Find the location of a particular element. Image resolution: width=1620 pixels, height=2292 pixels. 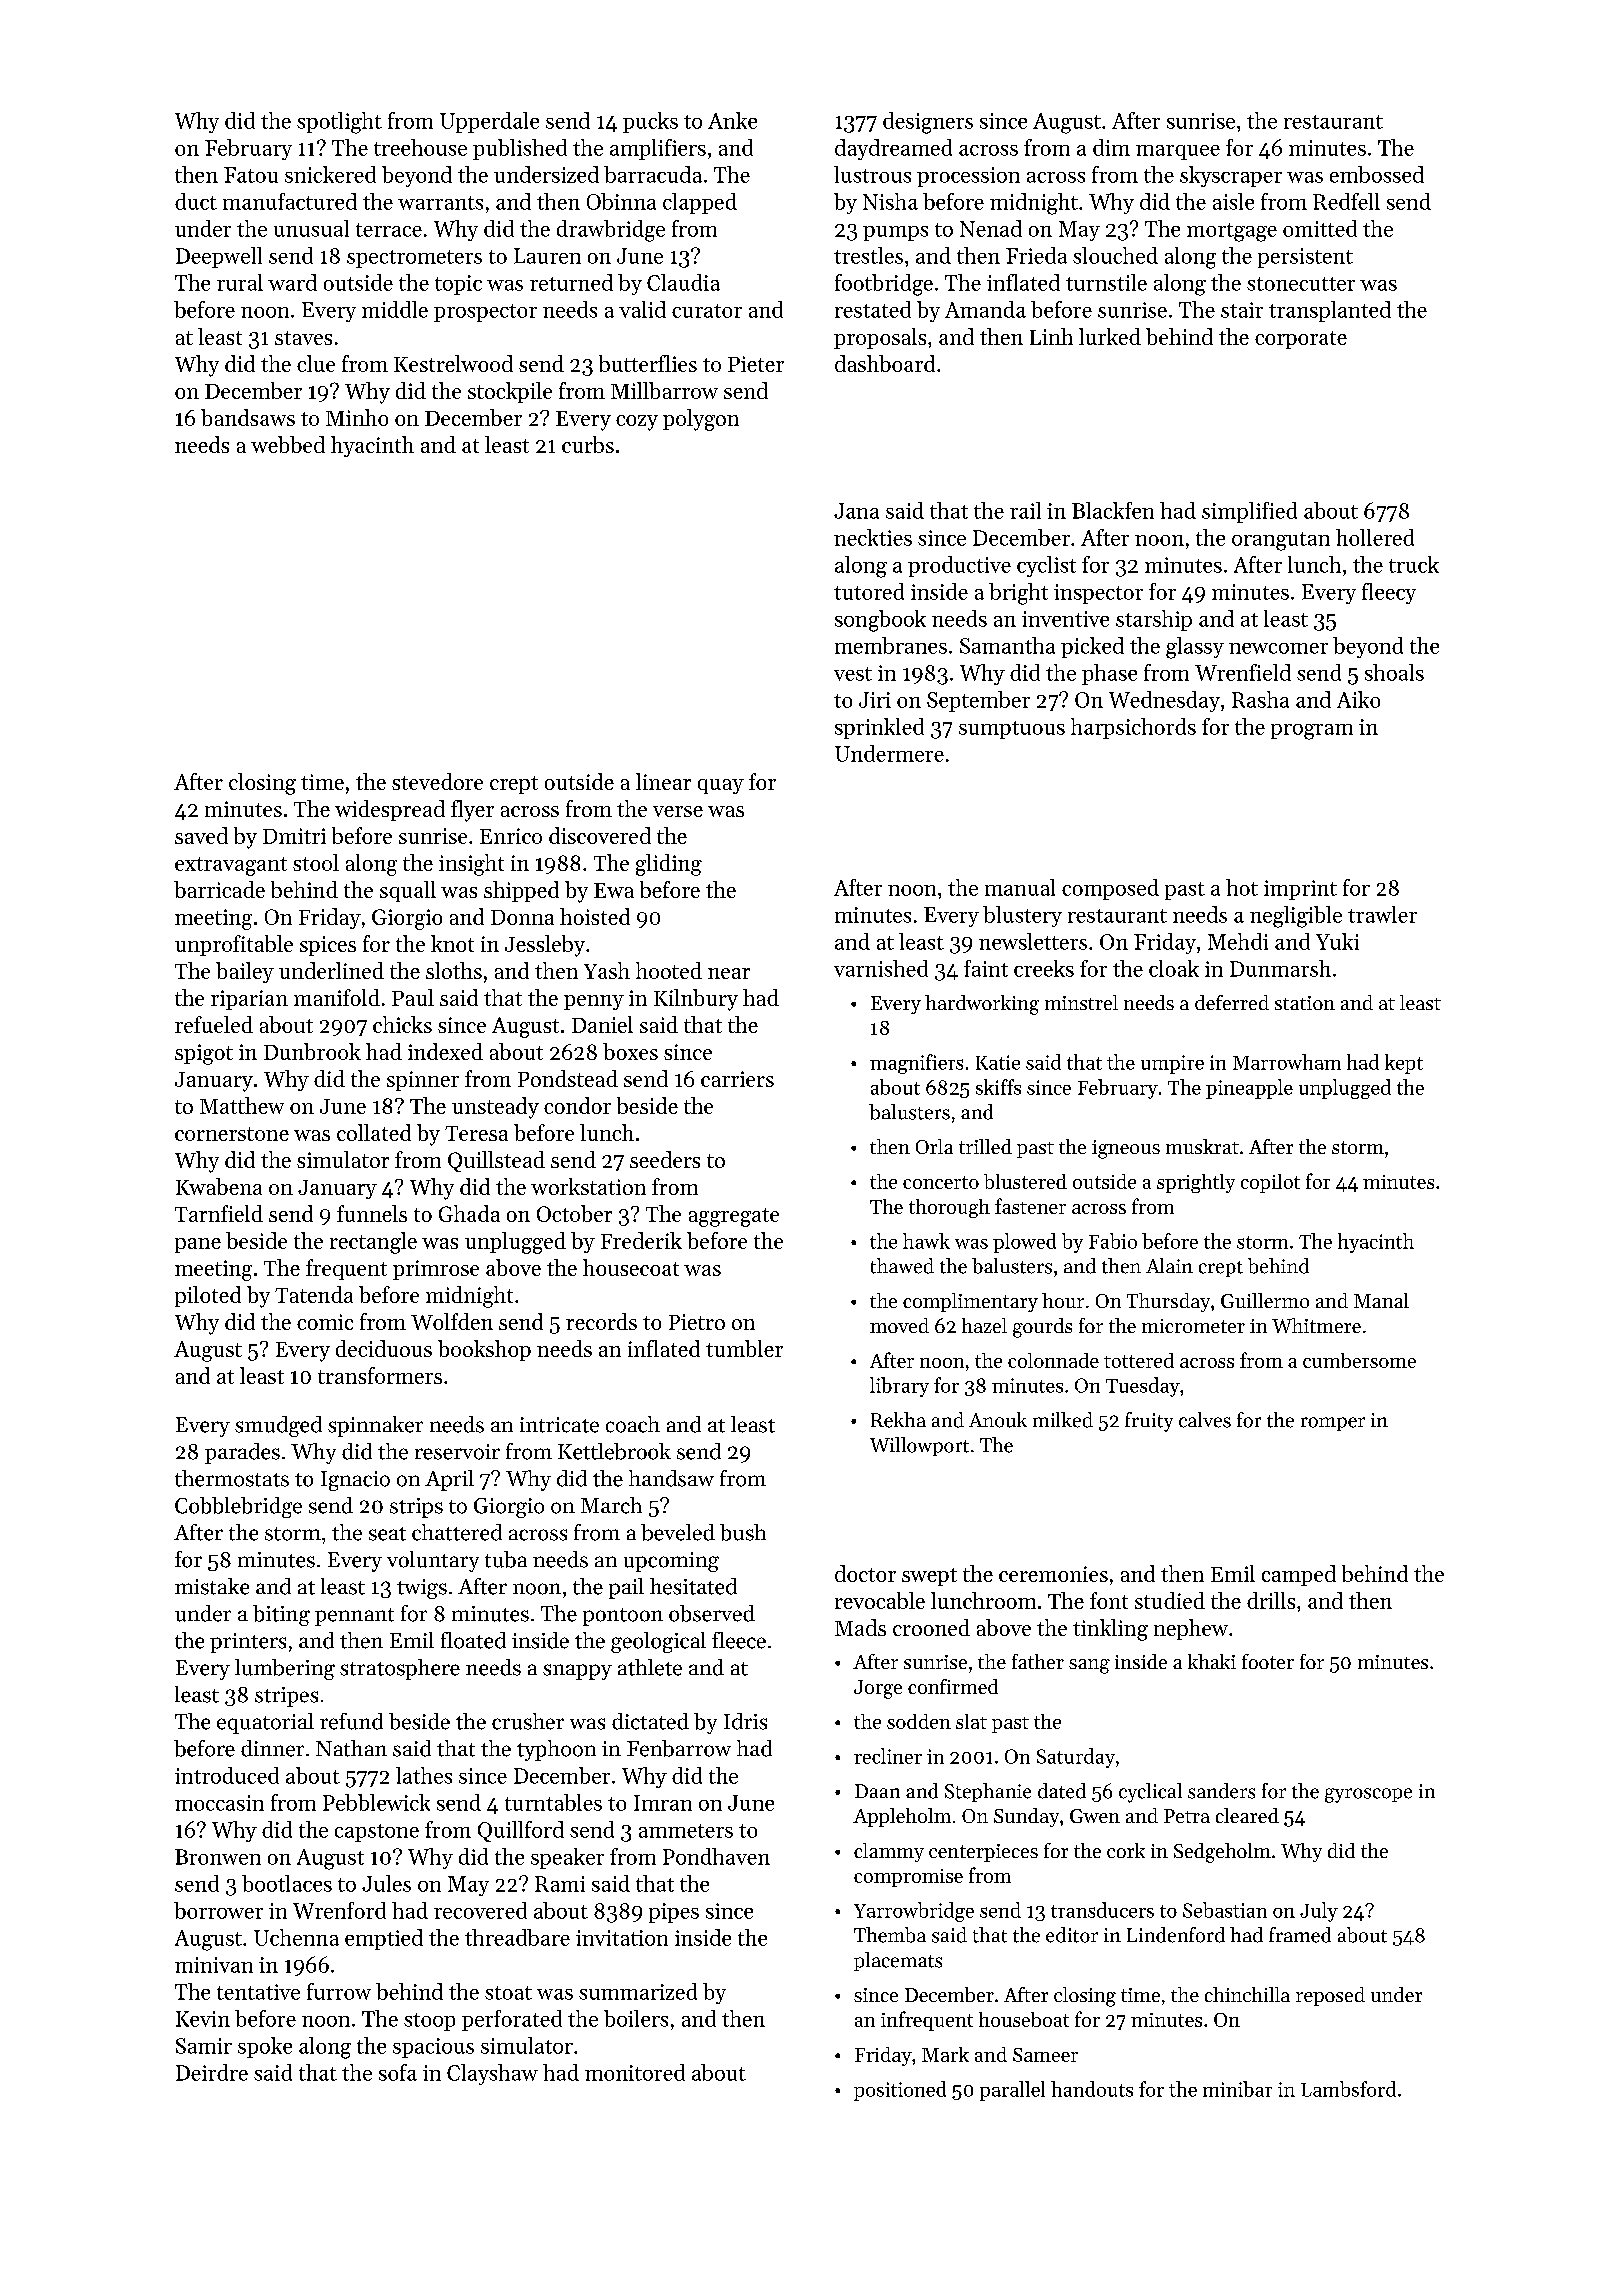

Imran is located at coordinates (663, 1803).
